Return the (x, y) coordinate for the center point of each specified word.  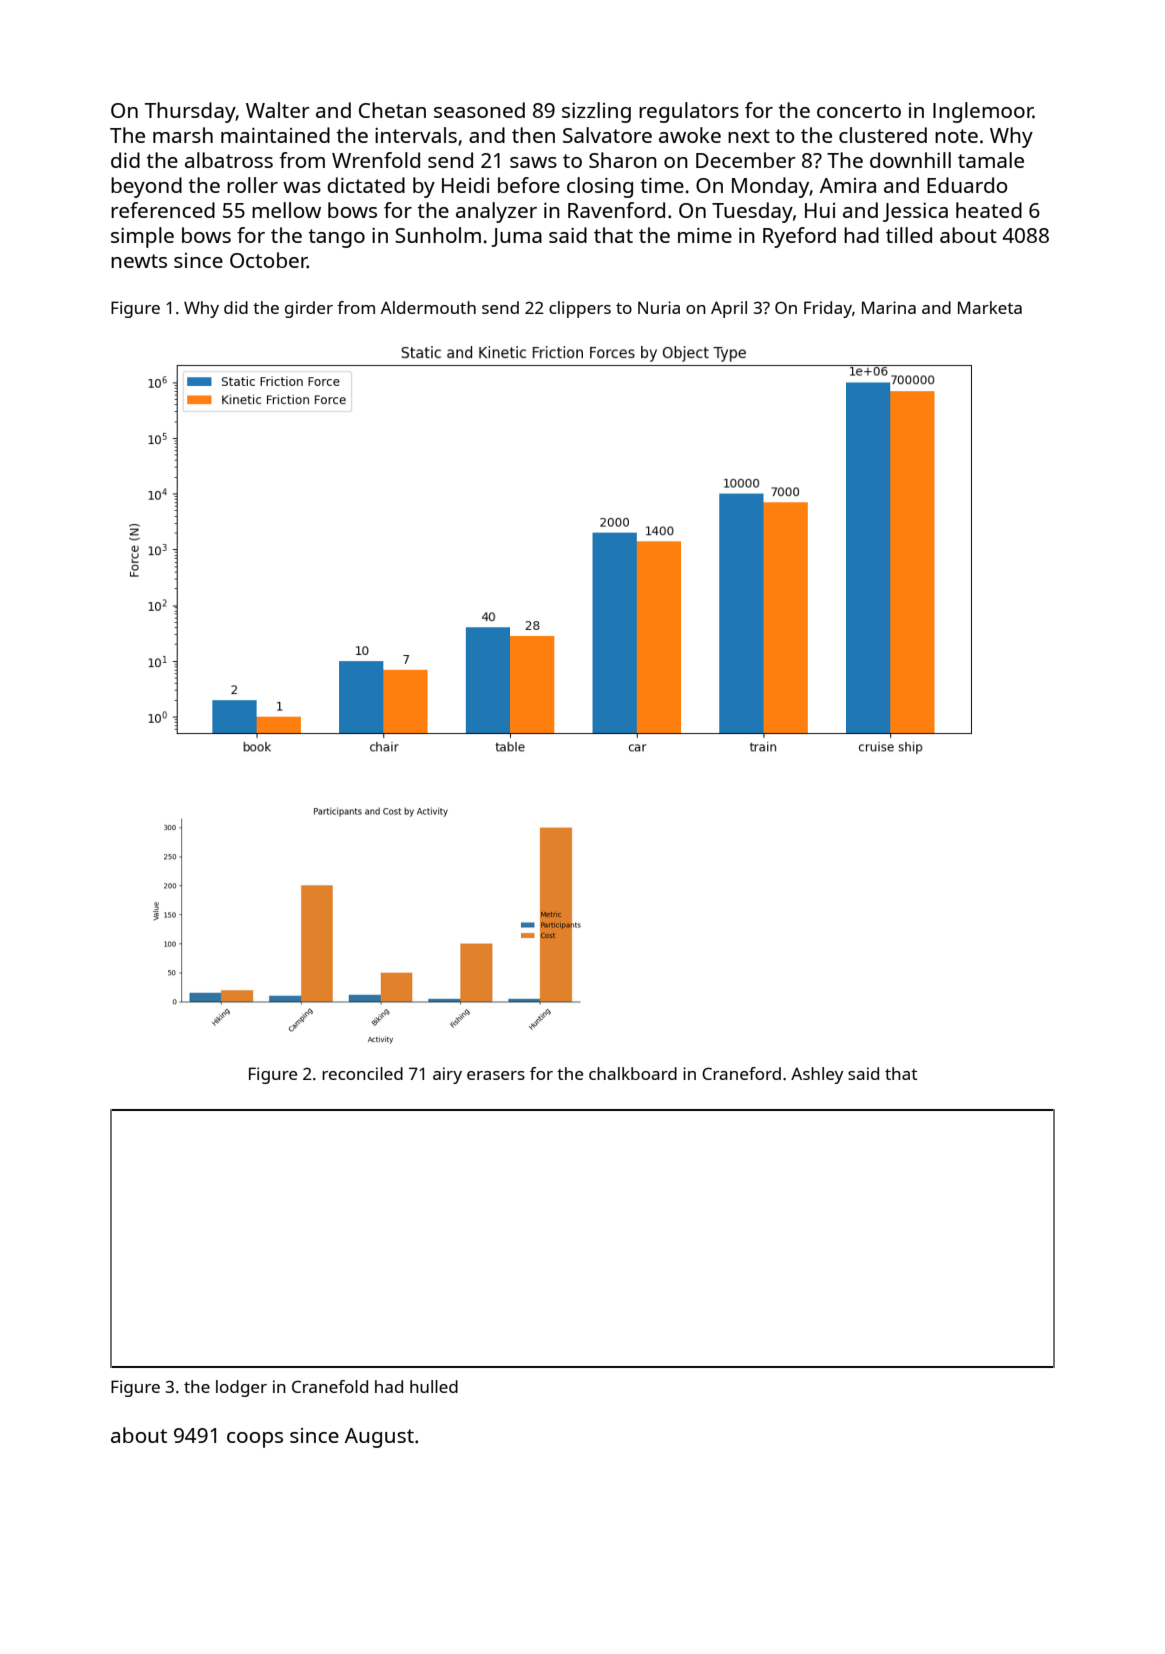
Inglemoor (983, 112)
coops (255, 1440)
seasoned (479, 110)
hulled (434, 1386)
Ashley (817, 1075)
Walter (278, 110)
